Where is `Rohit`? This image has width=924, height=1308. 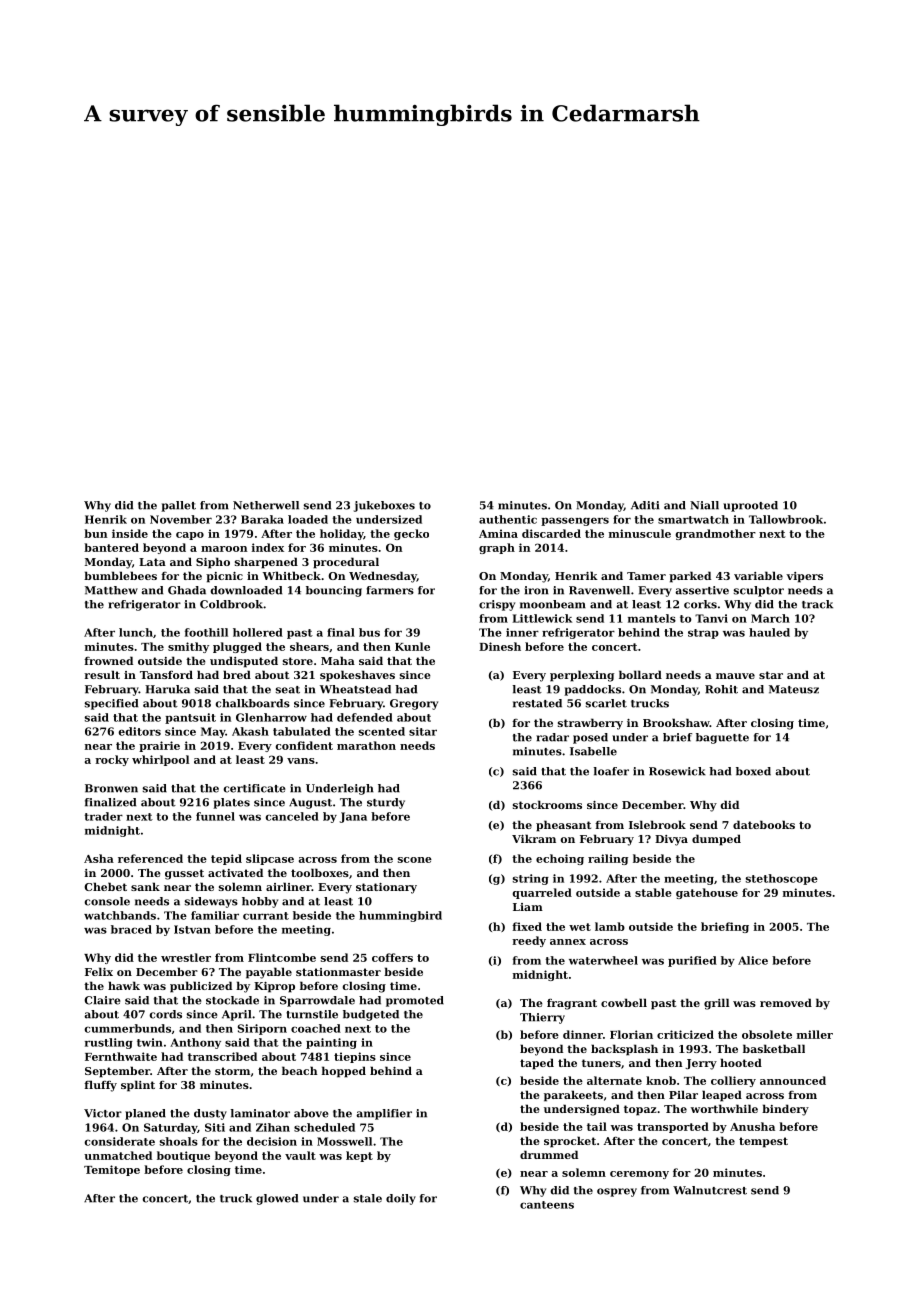 Rohit is located at coordinates (721, 689).
